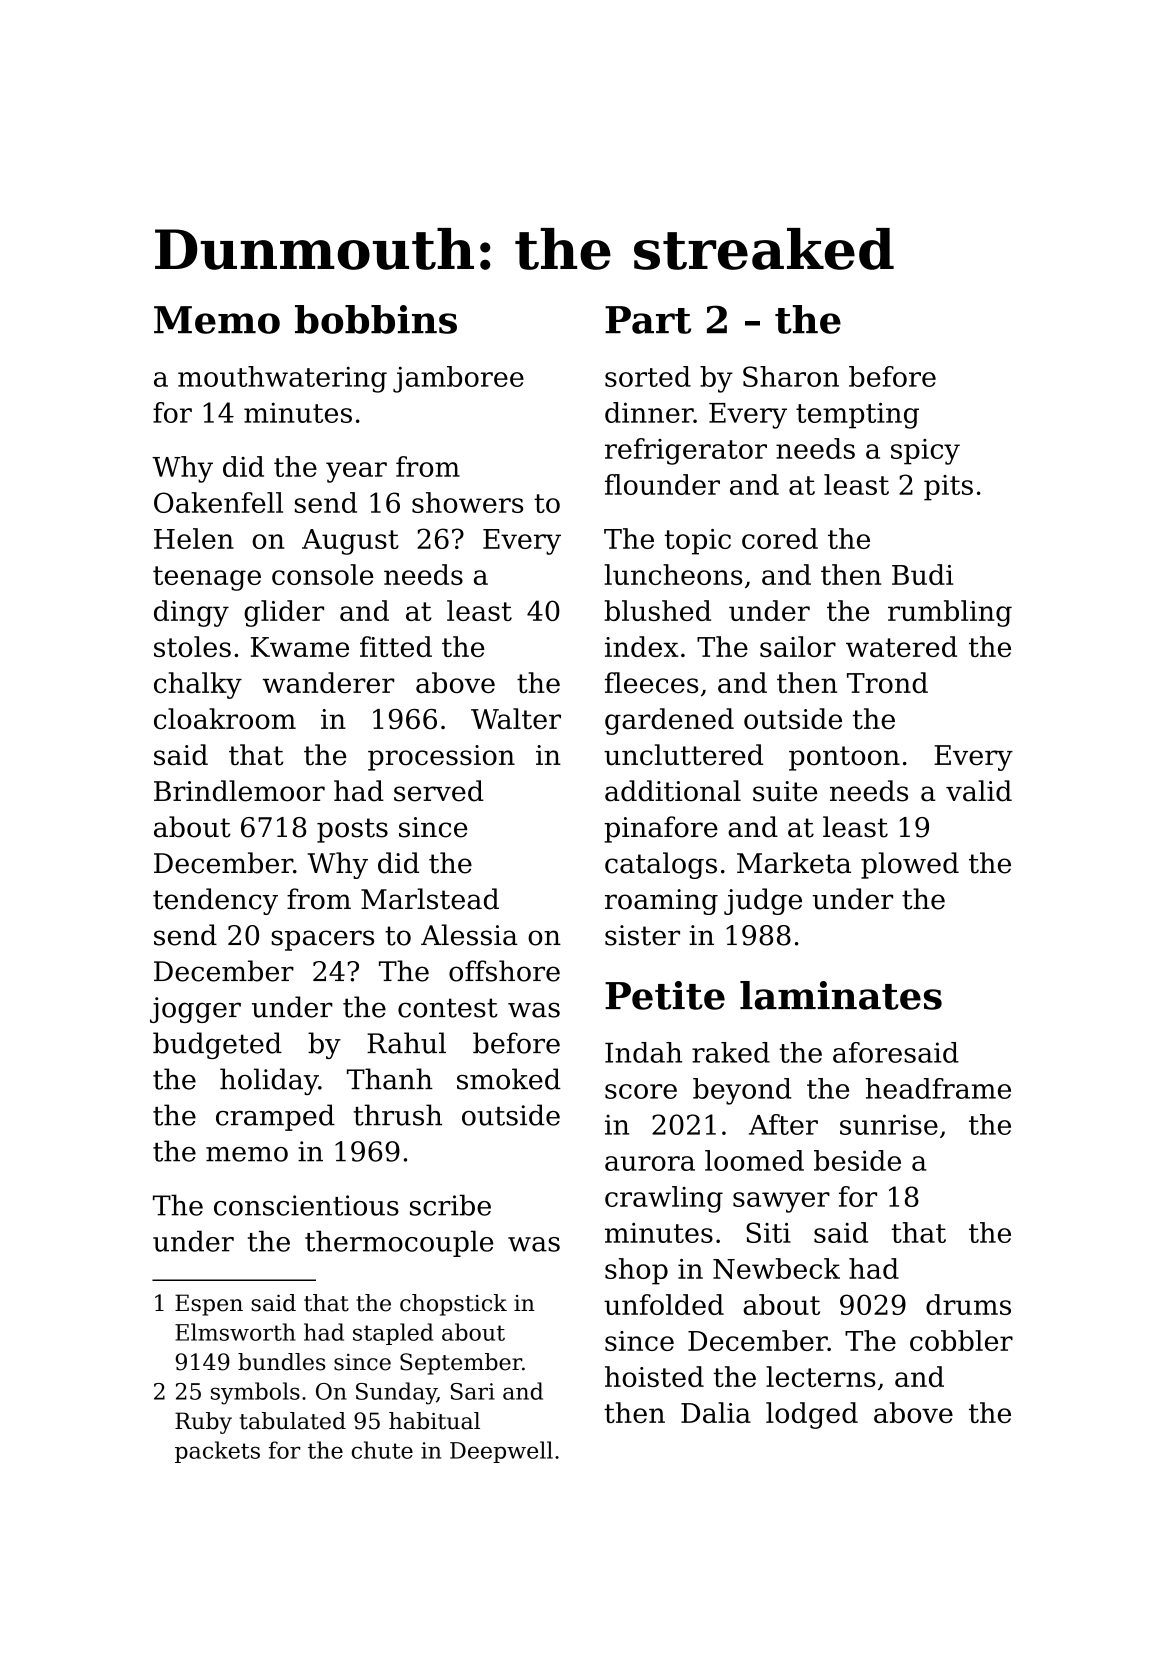 The width and height of the document is (1165, 1654). I want to click on plowed, so click(910, 865).
